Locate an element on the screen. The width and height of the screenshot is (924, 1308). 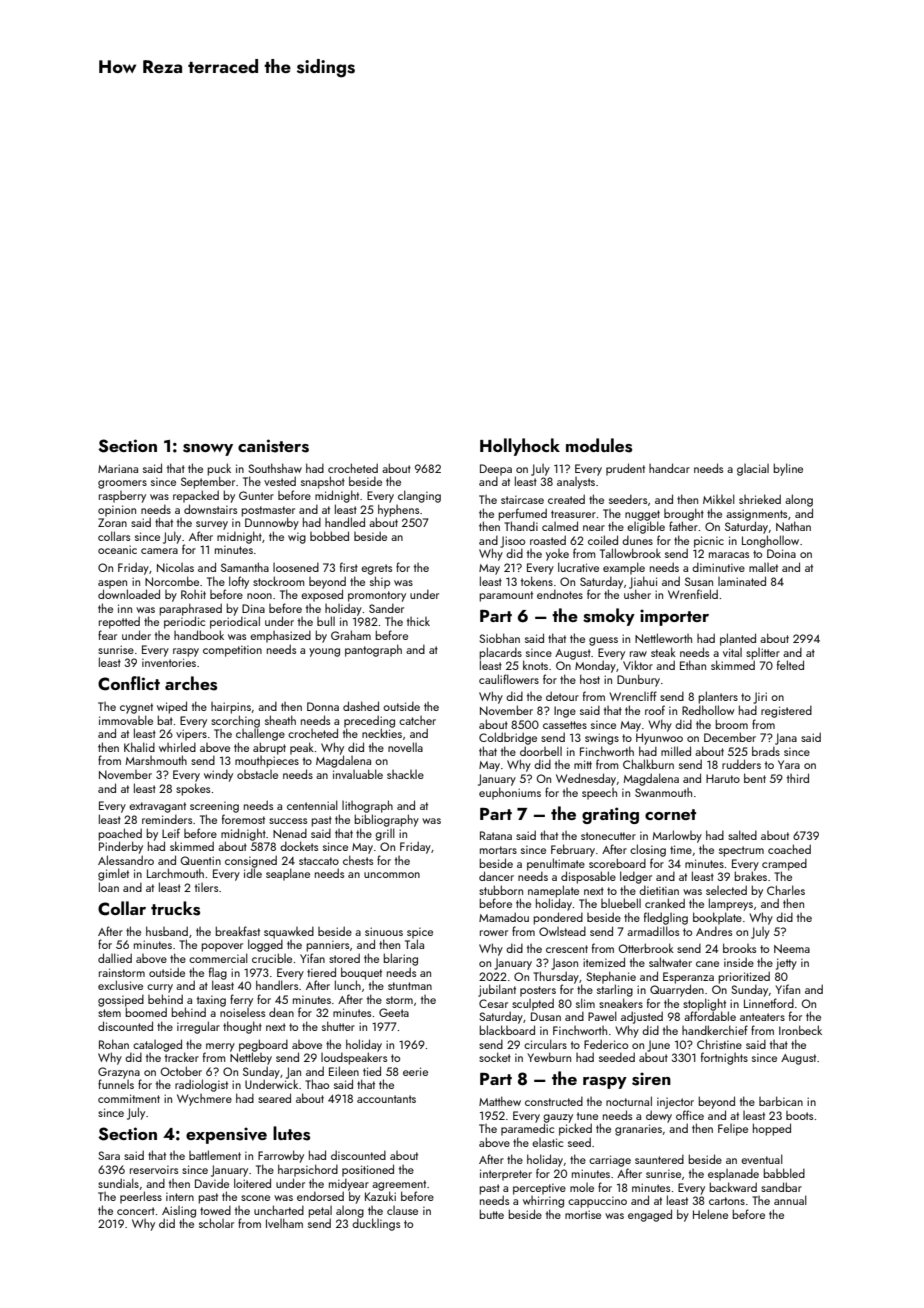
canisters is located at coordinates (273, 446).
